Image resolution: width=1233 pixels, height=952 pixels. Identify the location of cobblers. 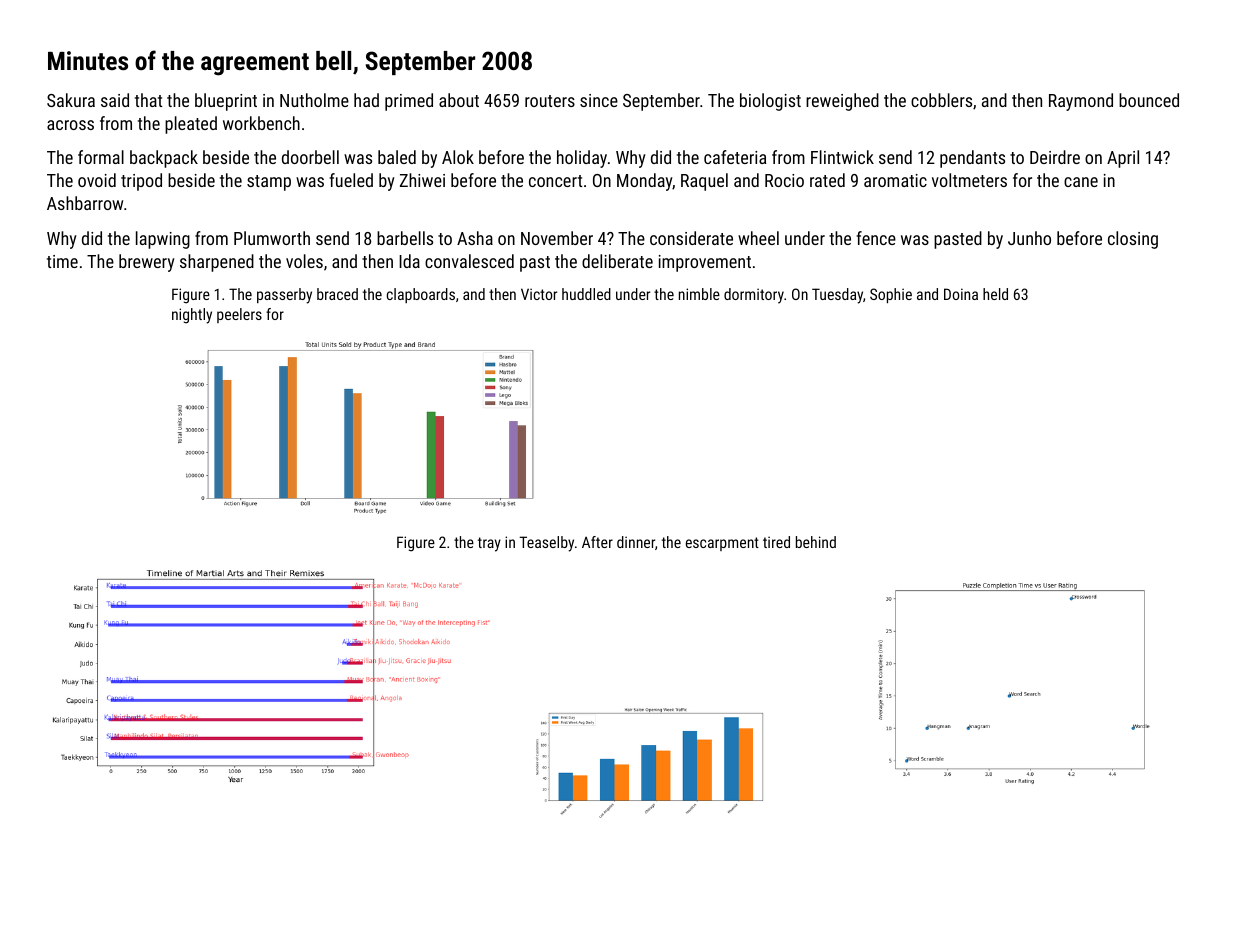
(941, 100).
